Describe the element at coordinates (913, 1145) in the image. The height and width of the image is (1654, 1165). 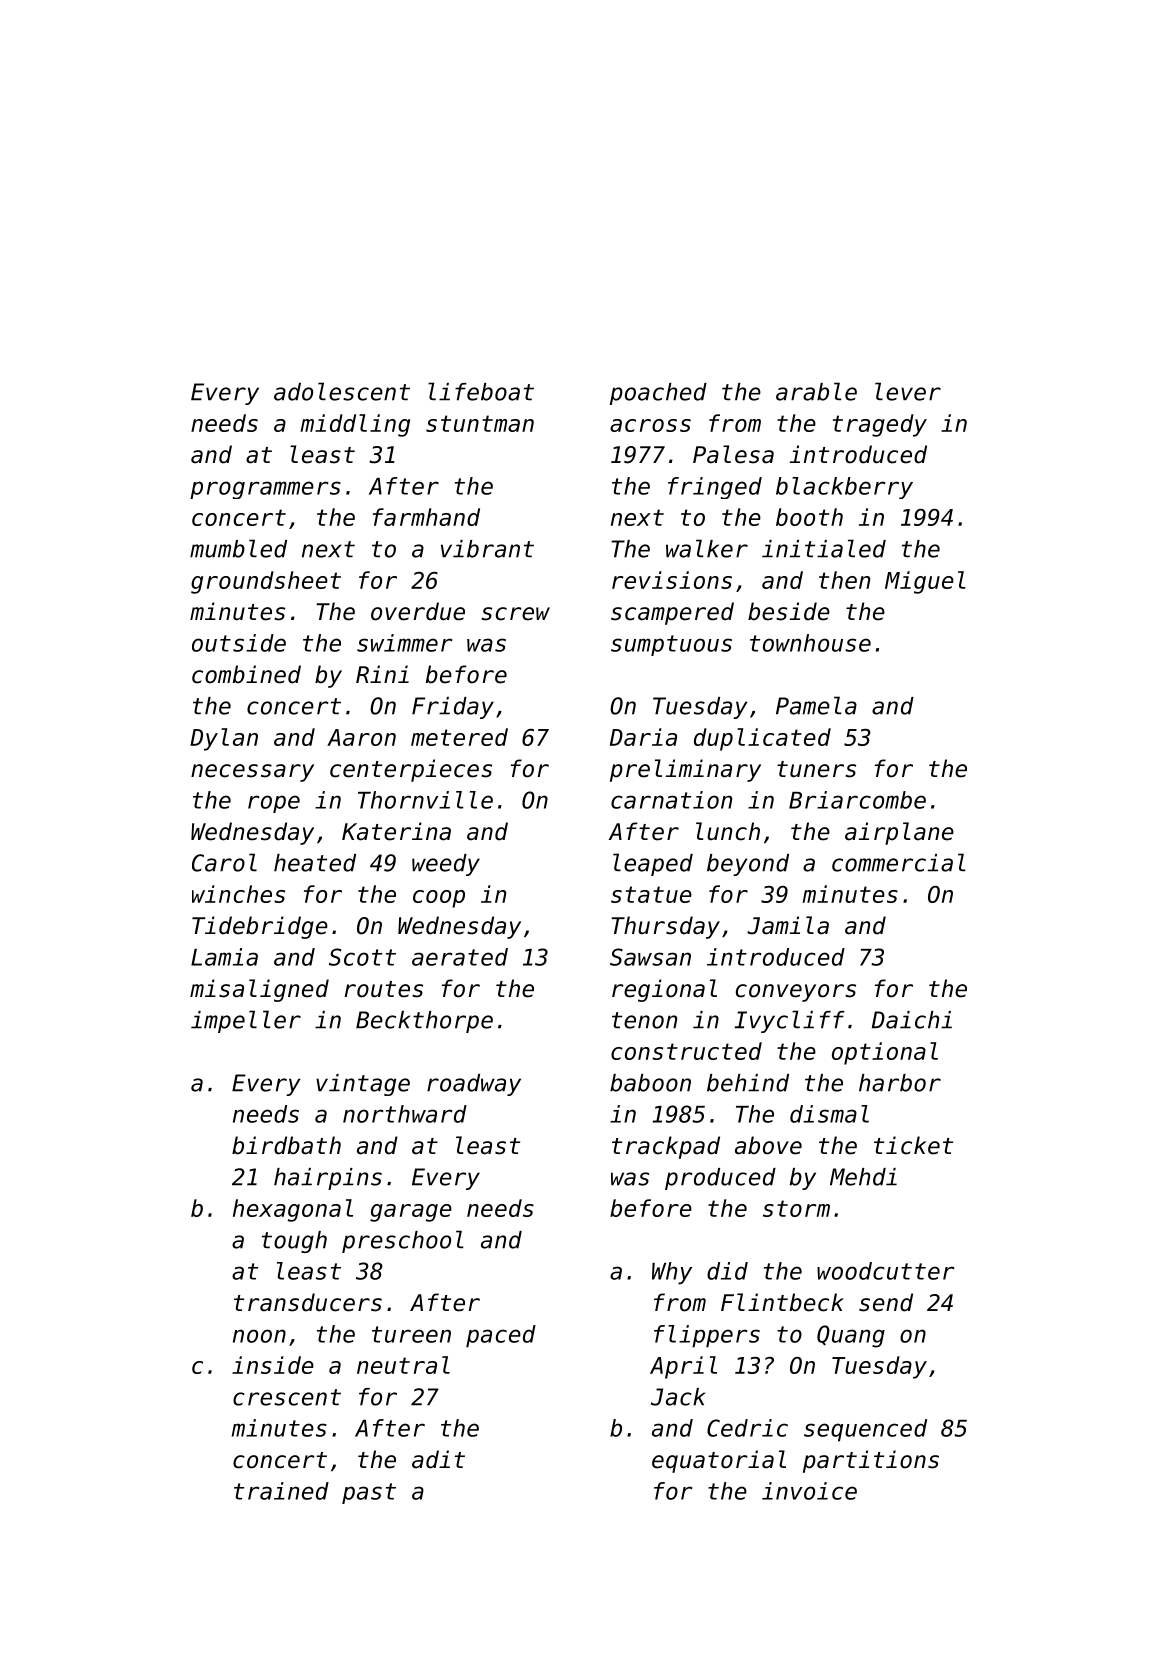
I see `ticket` at that location.
